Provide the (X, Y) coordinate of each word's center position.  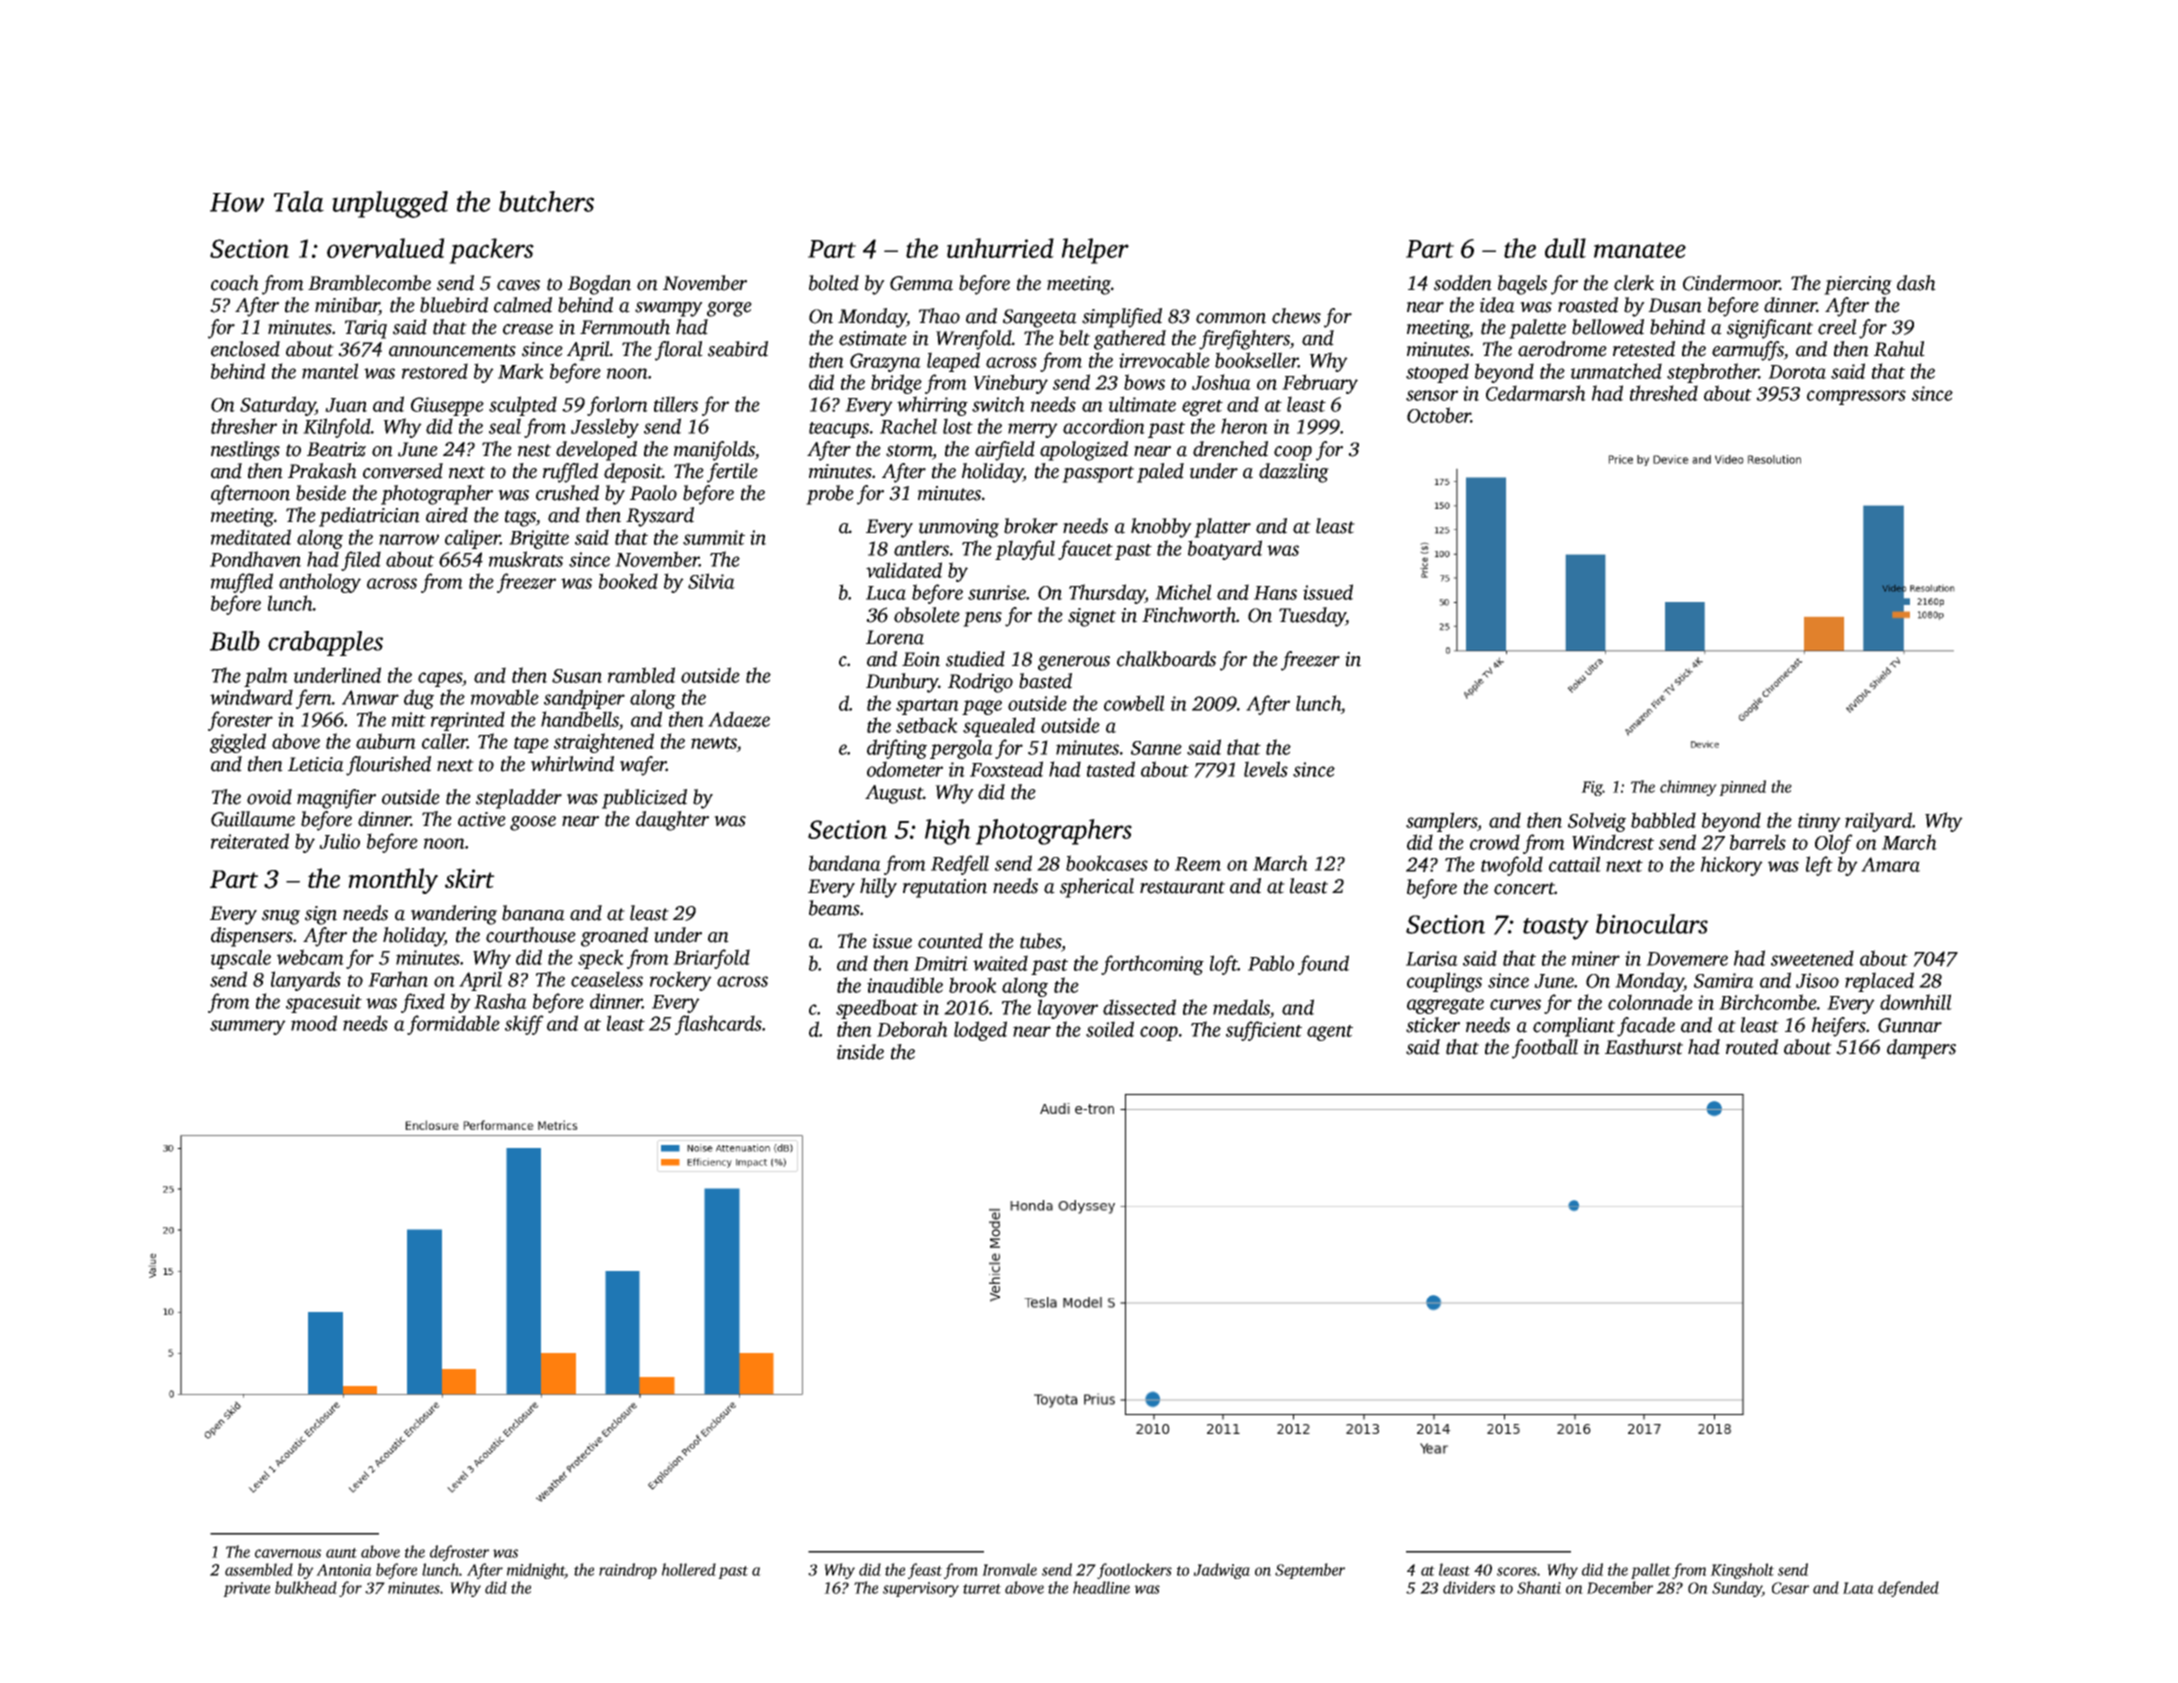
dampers (1921, 1049)
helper (1095, 251)
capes (440, 679)
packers (491, 251)
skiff (524, 1025)
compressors (1856, 397)
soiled (1110, 1029)
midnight (536, 1571)
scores (1517, 1571)
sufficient (1264, 1031)
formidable (453, 1025)
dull (1565, 248)
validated (904, 570)
